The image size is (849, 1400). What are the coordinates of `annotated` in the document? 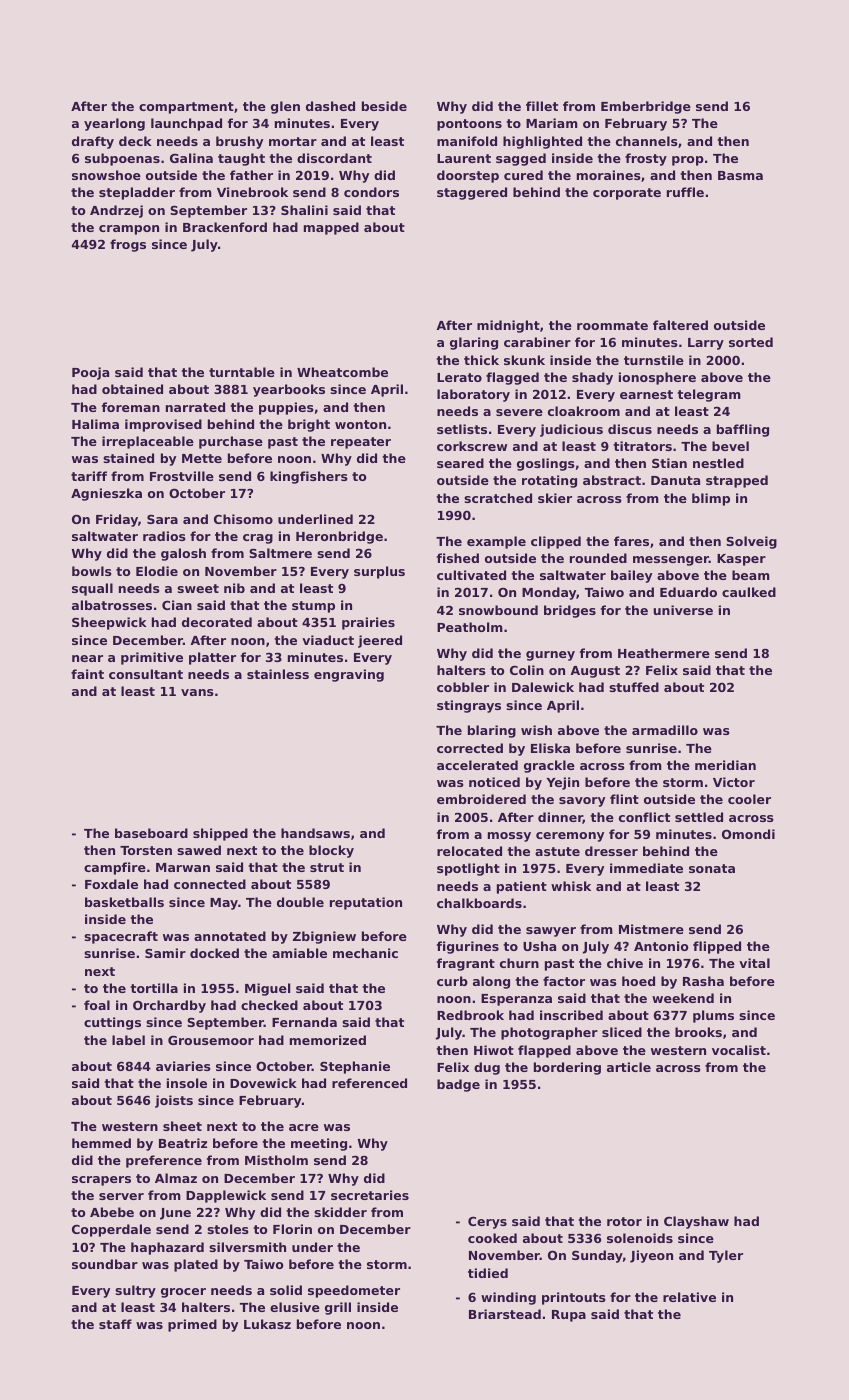 It's located at (230, 936).
